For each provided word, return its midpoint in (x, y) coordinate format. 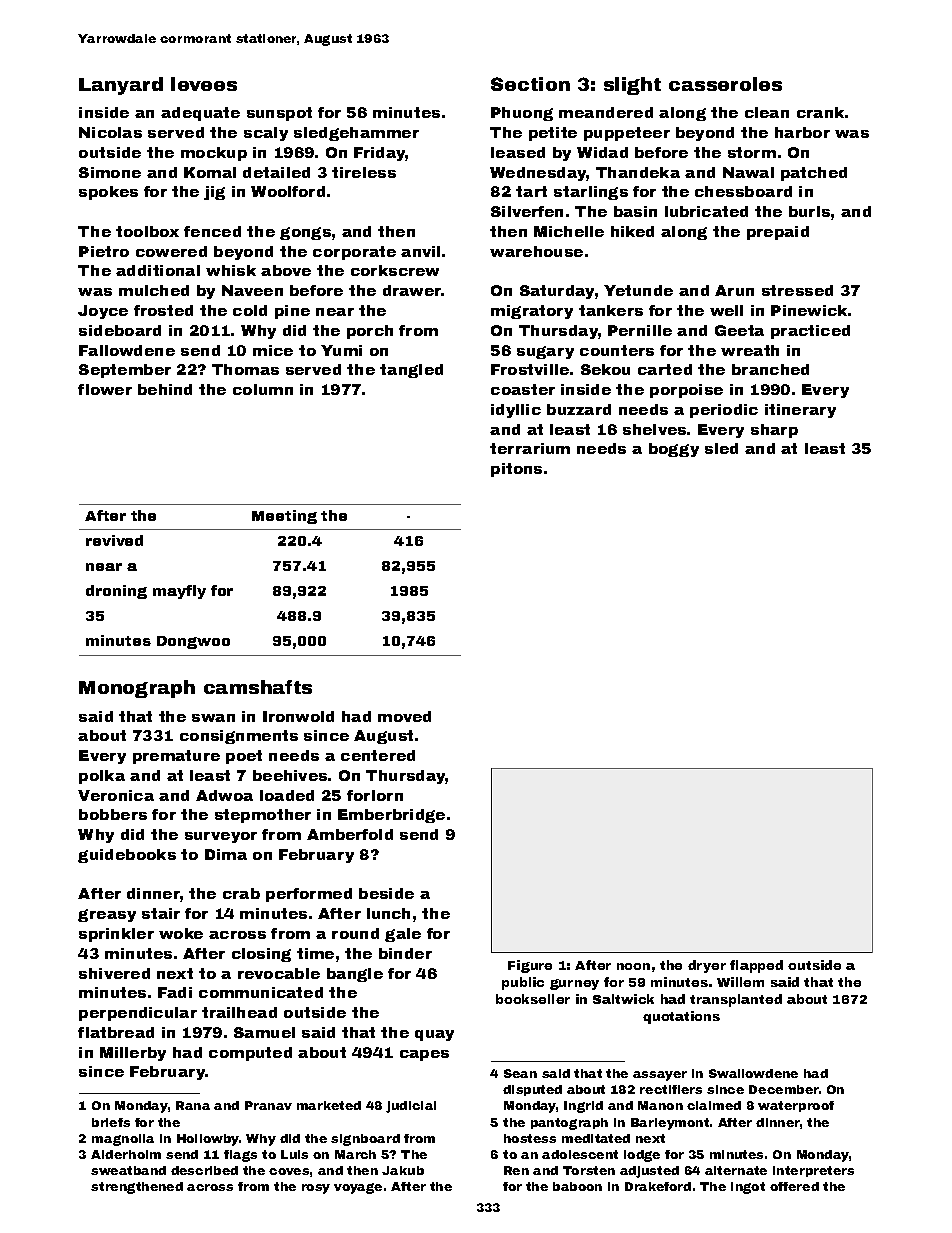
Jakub (403, 1170)
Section (530, 84)
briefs (111, 1122)
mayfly (179, 592)
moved (404, 716)
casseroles (725, 84)
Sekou (605, 369)
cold (250, 310)
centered (378, 755)
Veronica (116, 795)
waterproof (796, 1106)
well (726, 310)
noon (633, 966)
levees (204, 84)
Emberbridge (391, 816)
